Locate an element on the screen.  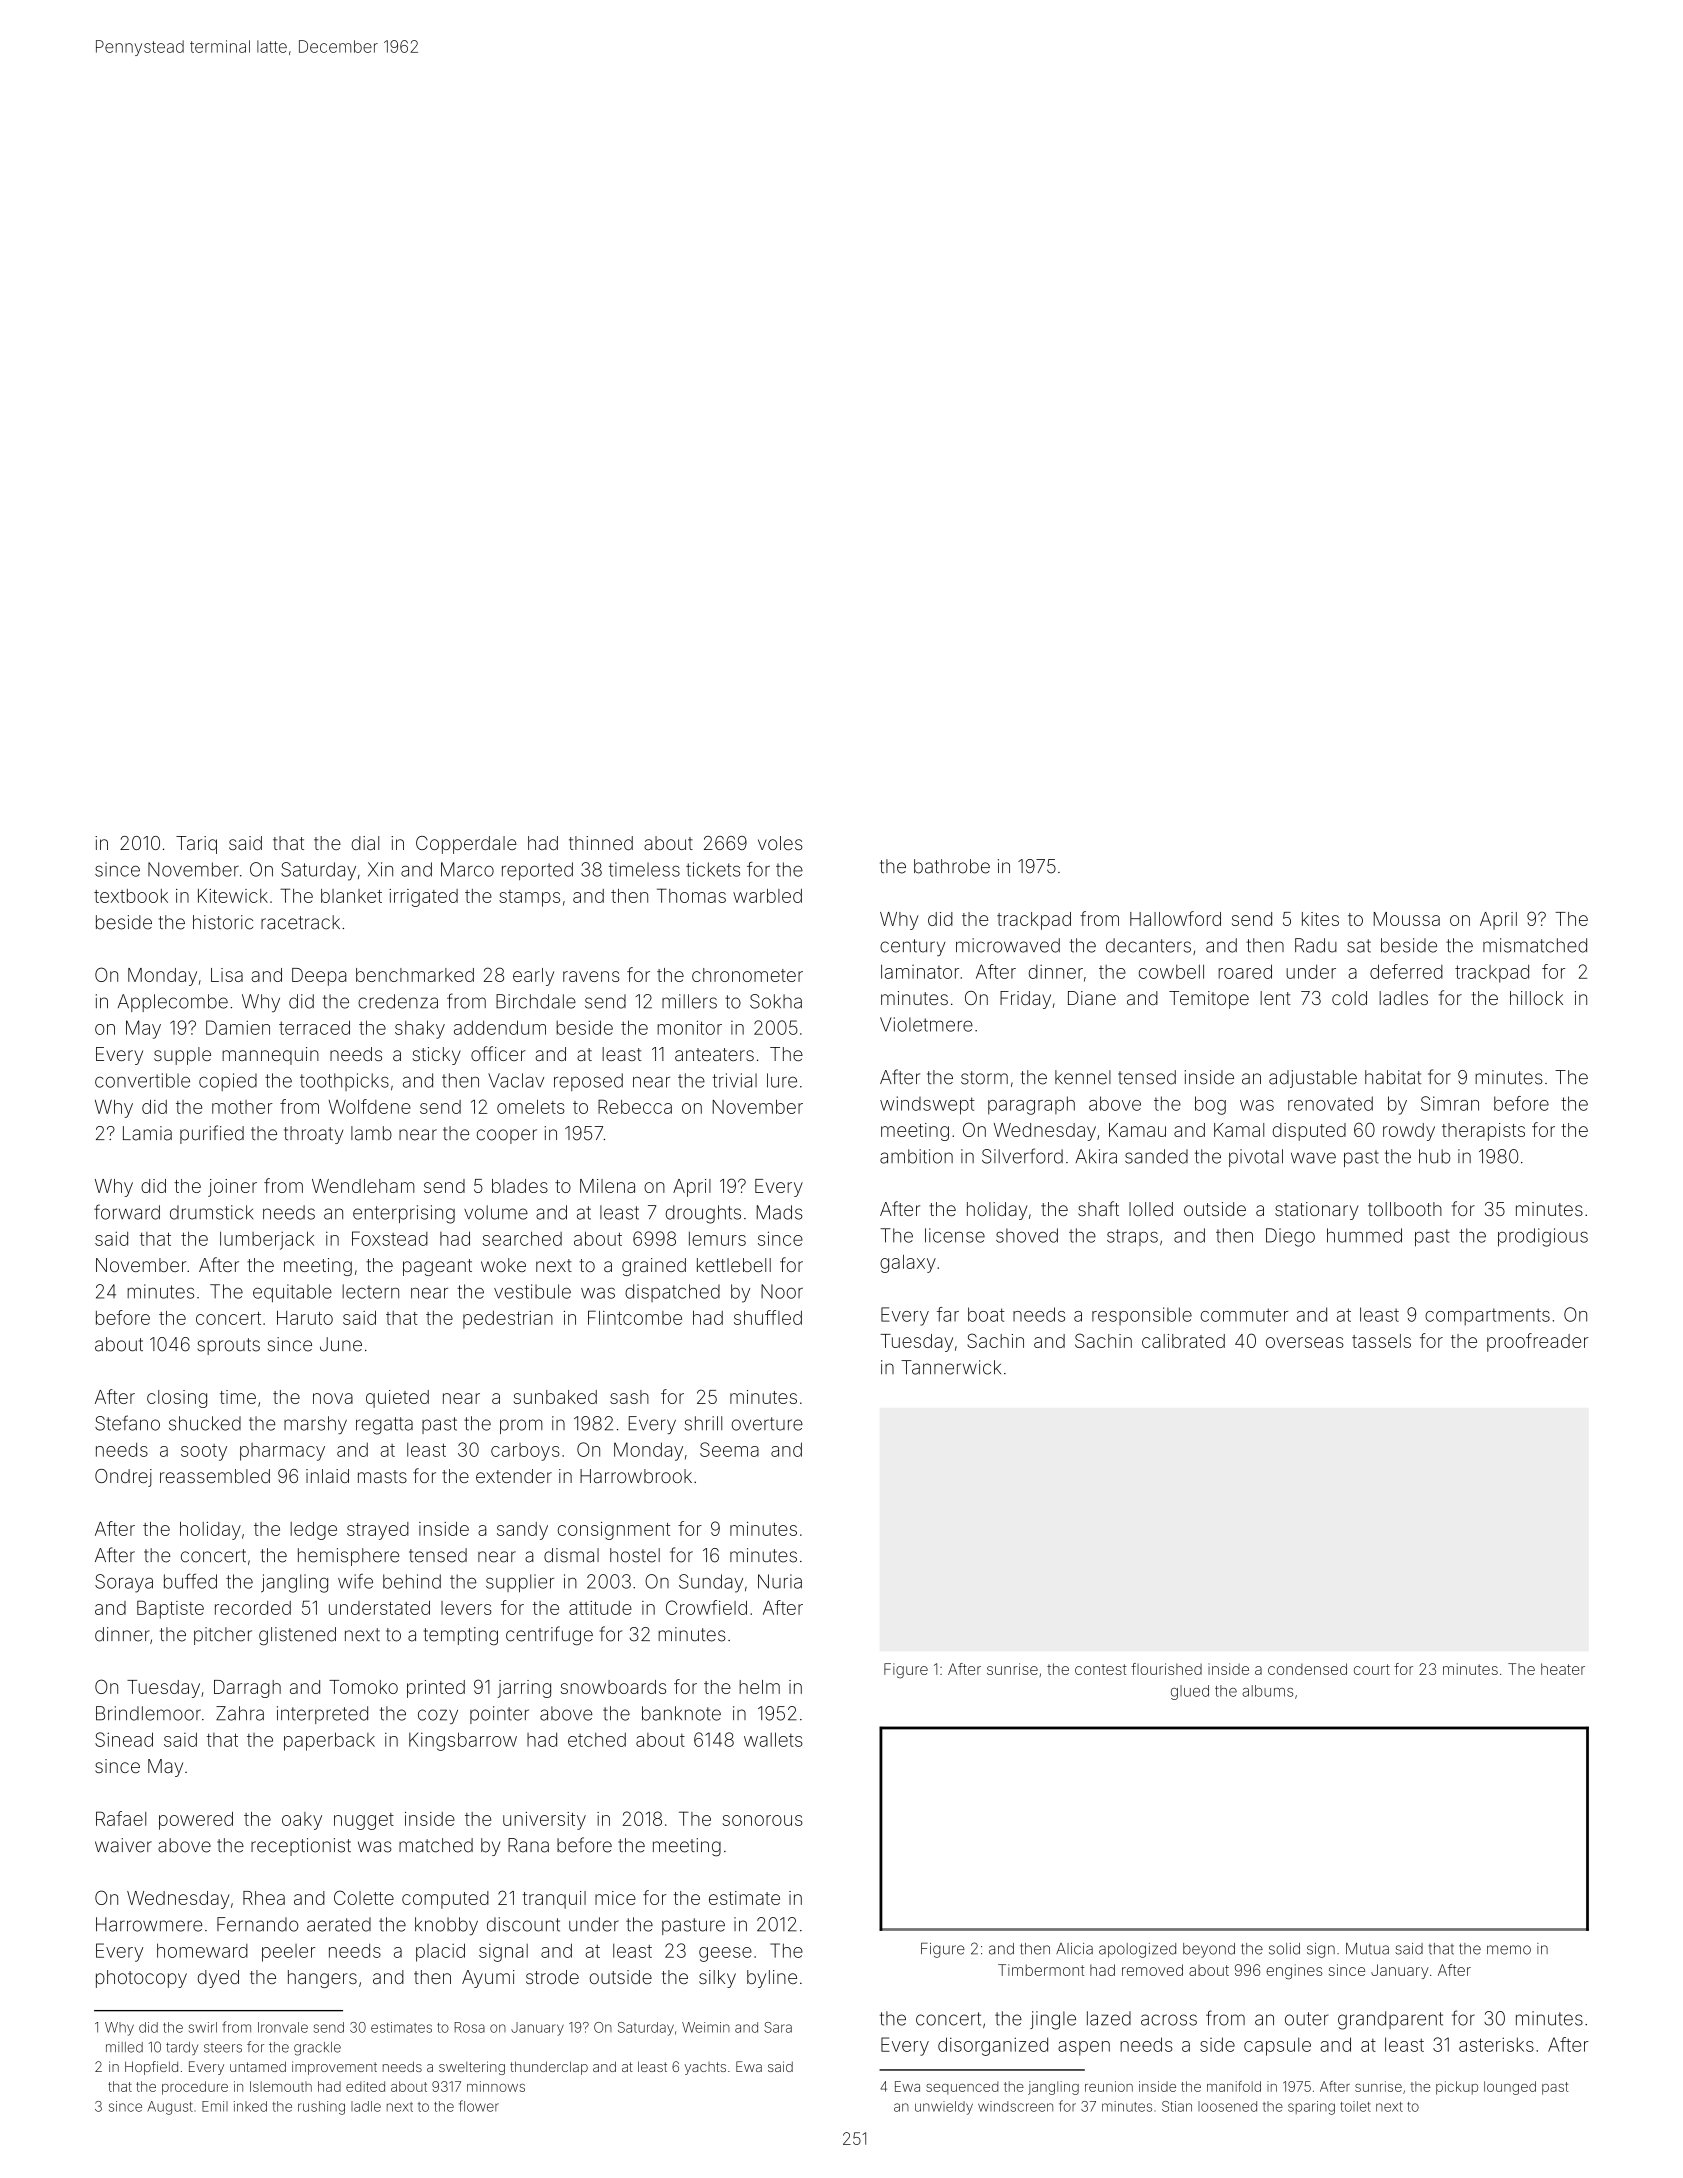
rushing is located at coordinates (321, 2108).
